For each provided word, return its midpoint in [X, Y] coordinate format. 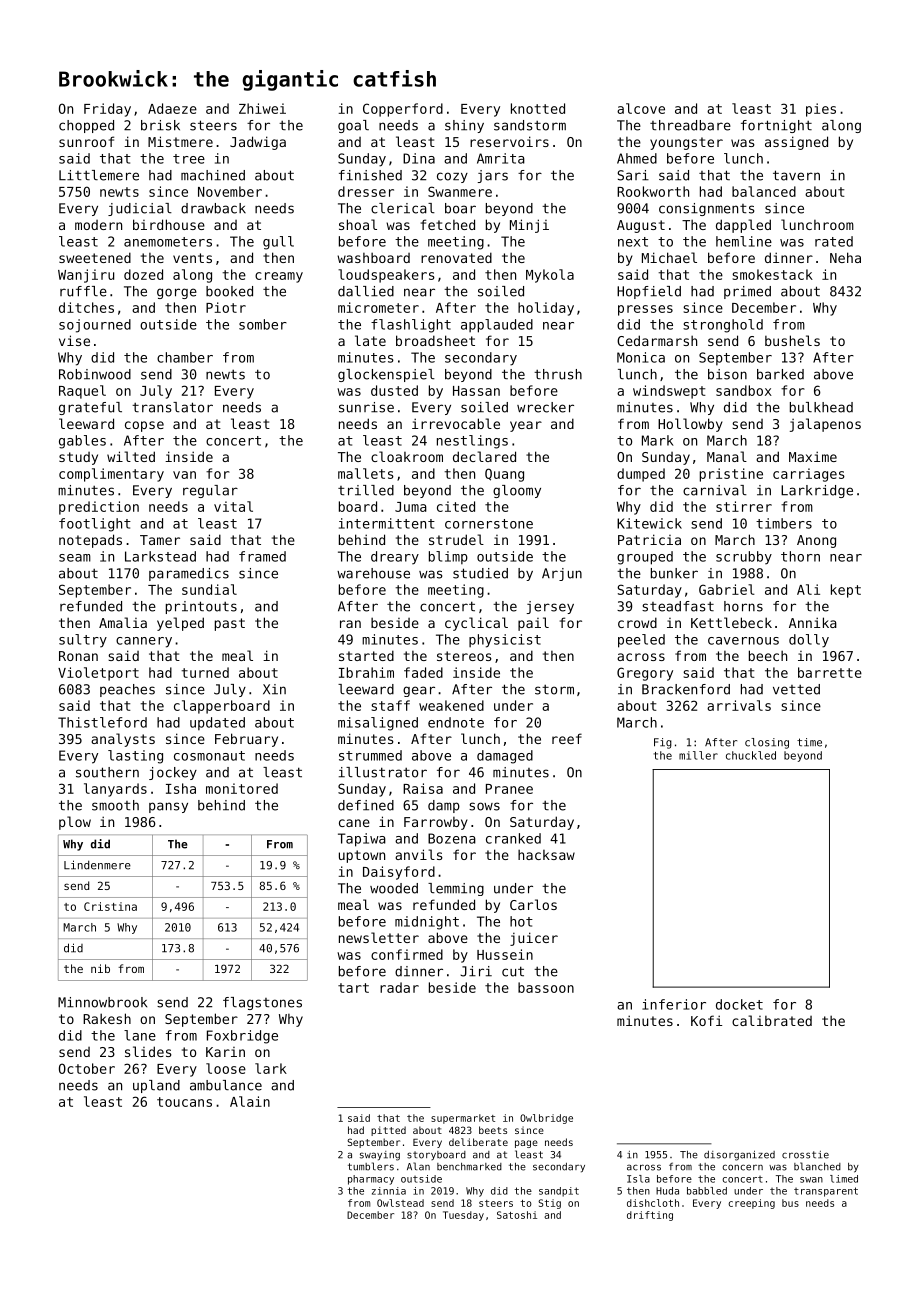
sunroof [86, 141]
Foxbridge [242, 1037]
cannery [144, 642]
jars [492, 176]
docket [739, 1004]
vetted [796, 689]
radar [399, 987]
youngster [686, 143]
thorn [800, 556]
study [78, 458]
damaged [505, 757]
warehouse [373, 573]
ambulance [226, 1085]
